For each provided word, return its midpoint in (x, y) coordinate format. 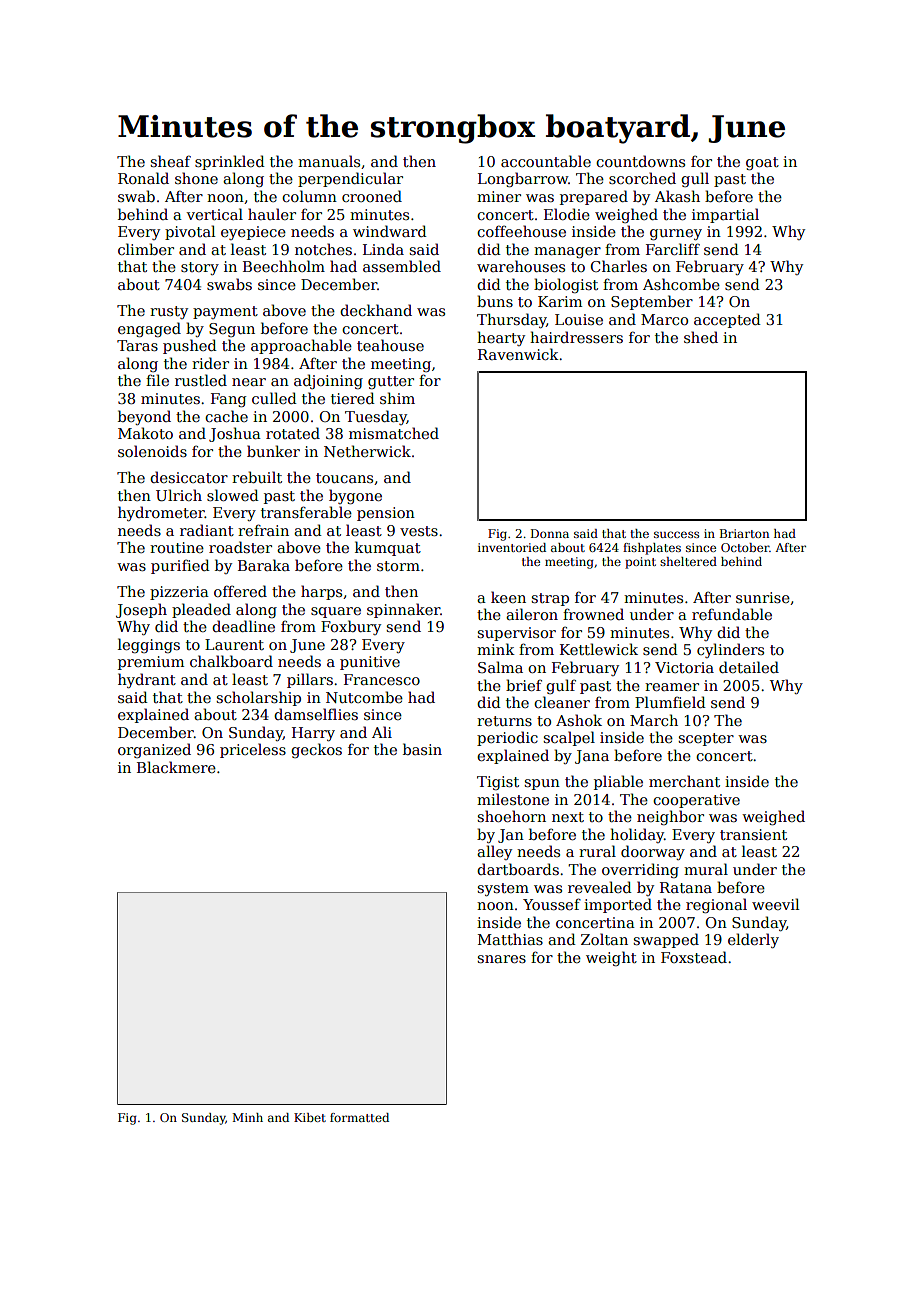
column (309, 196)
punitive (370, 663)
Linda (383, 249)
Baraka (264, 565)
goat (762, 163)
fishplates (652, 549)
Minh (247, 1117)
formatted (359, 1117)
